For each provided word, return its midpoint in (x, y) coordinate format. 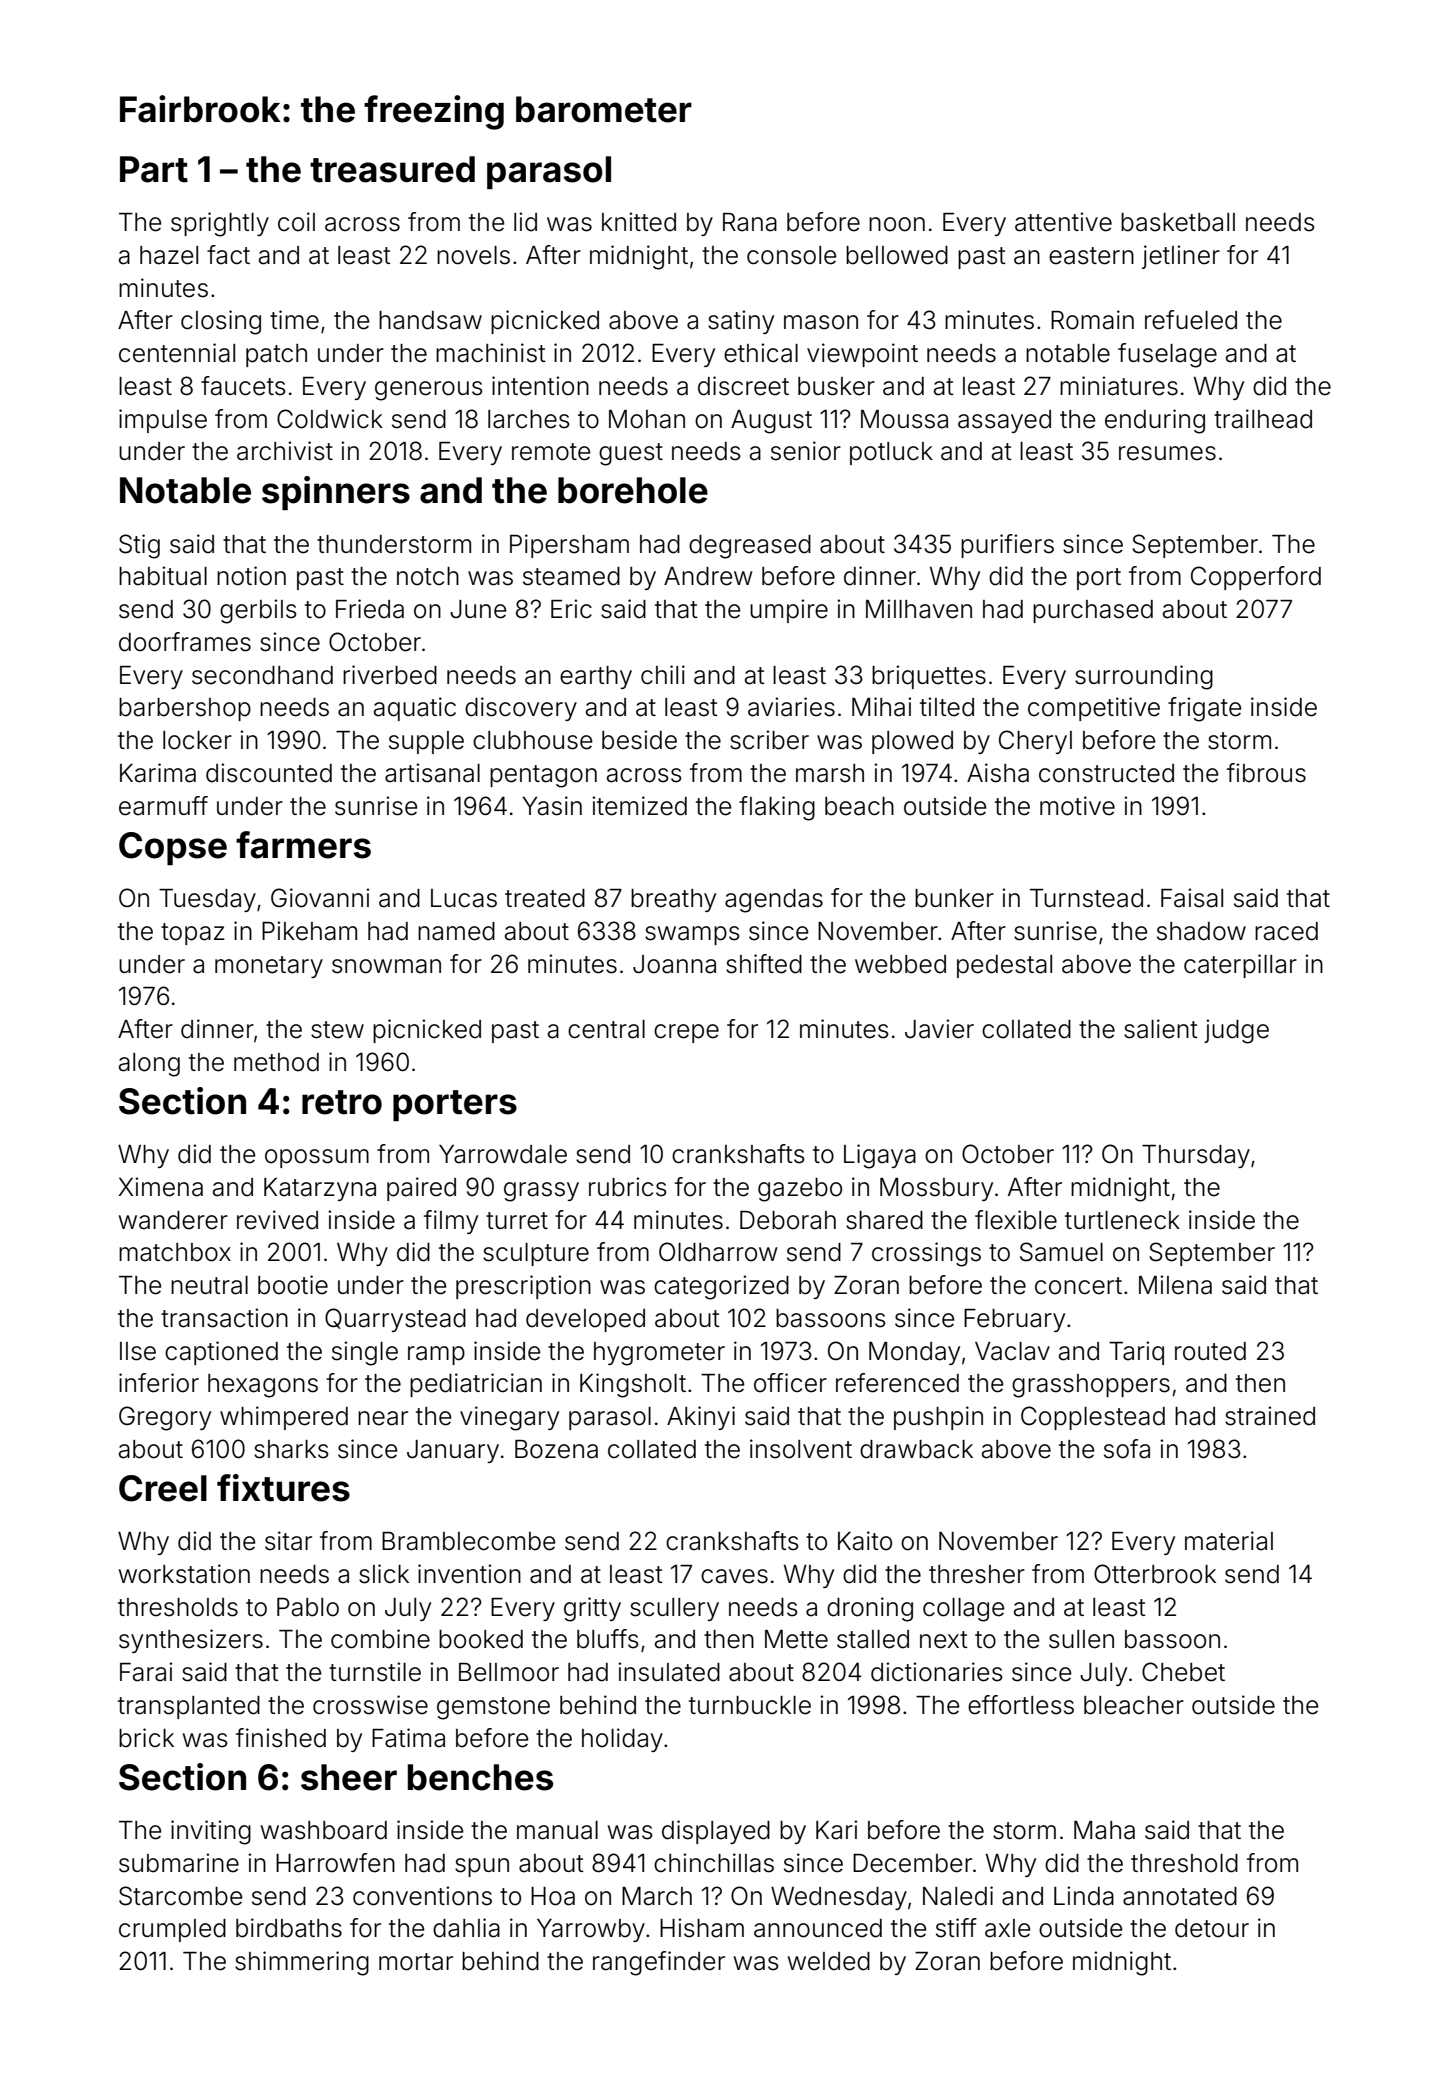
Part (154, 169)
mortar (416, 1962)
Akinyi (701, 1418)
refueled (1191, 320)
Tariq (1136, 1353)
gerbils (258, 611)
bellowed (897, 255)
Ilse (138, 1351)
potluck (891, 453)
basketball (1178, 222)
